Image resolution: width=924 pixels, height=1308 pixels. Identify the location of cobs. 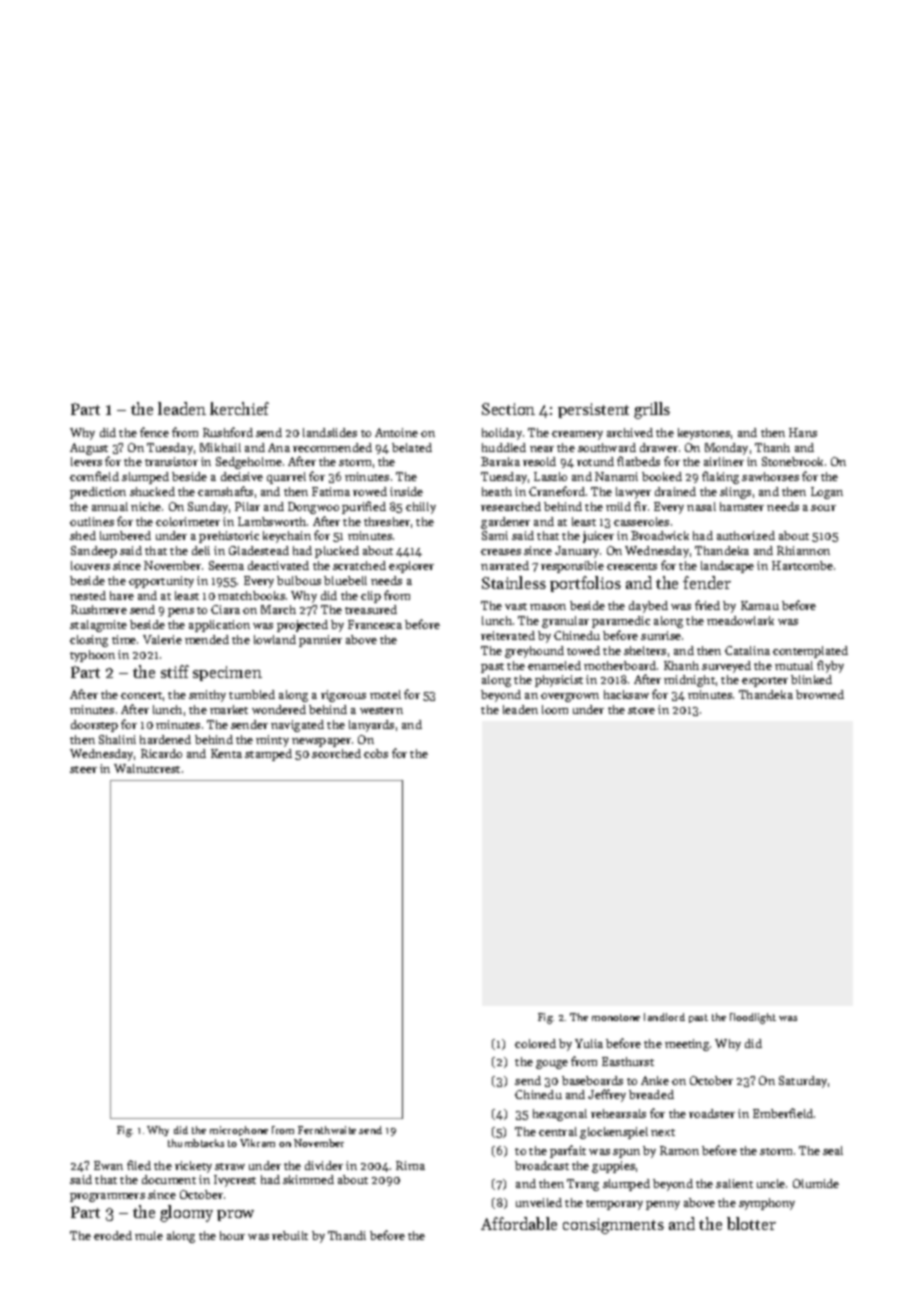
(376, 753).
